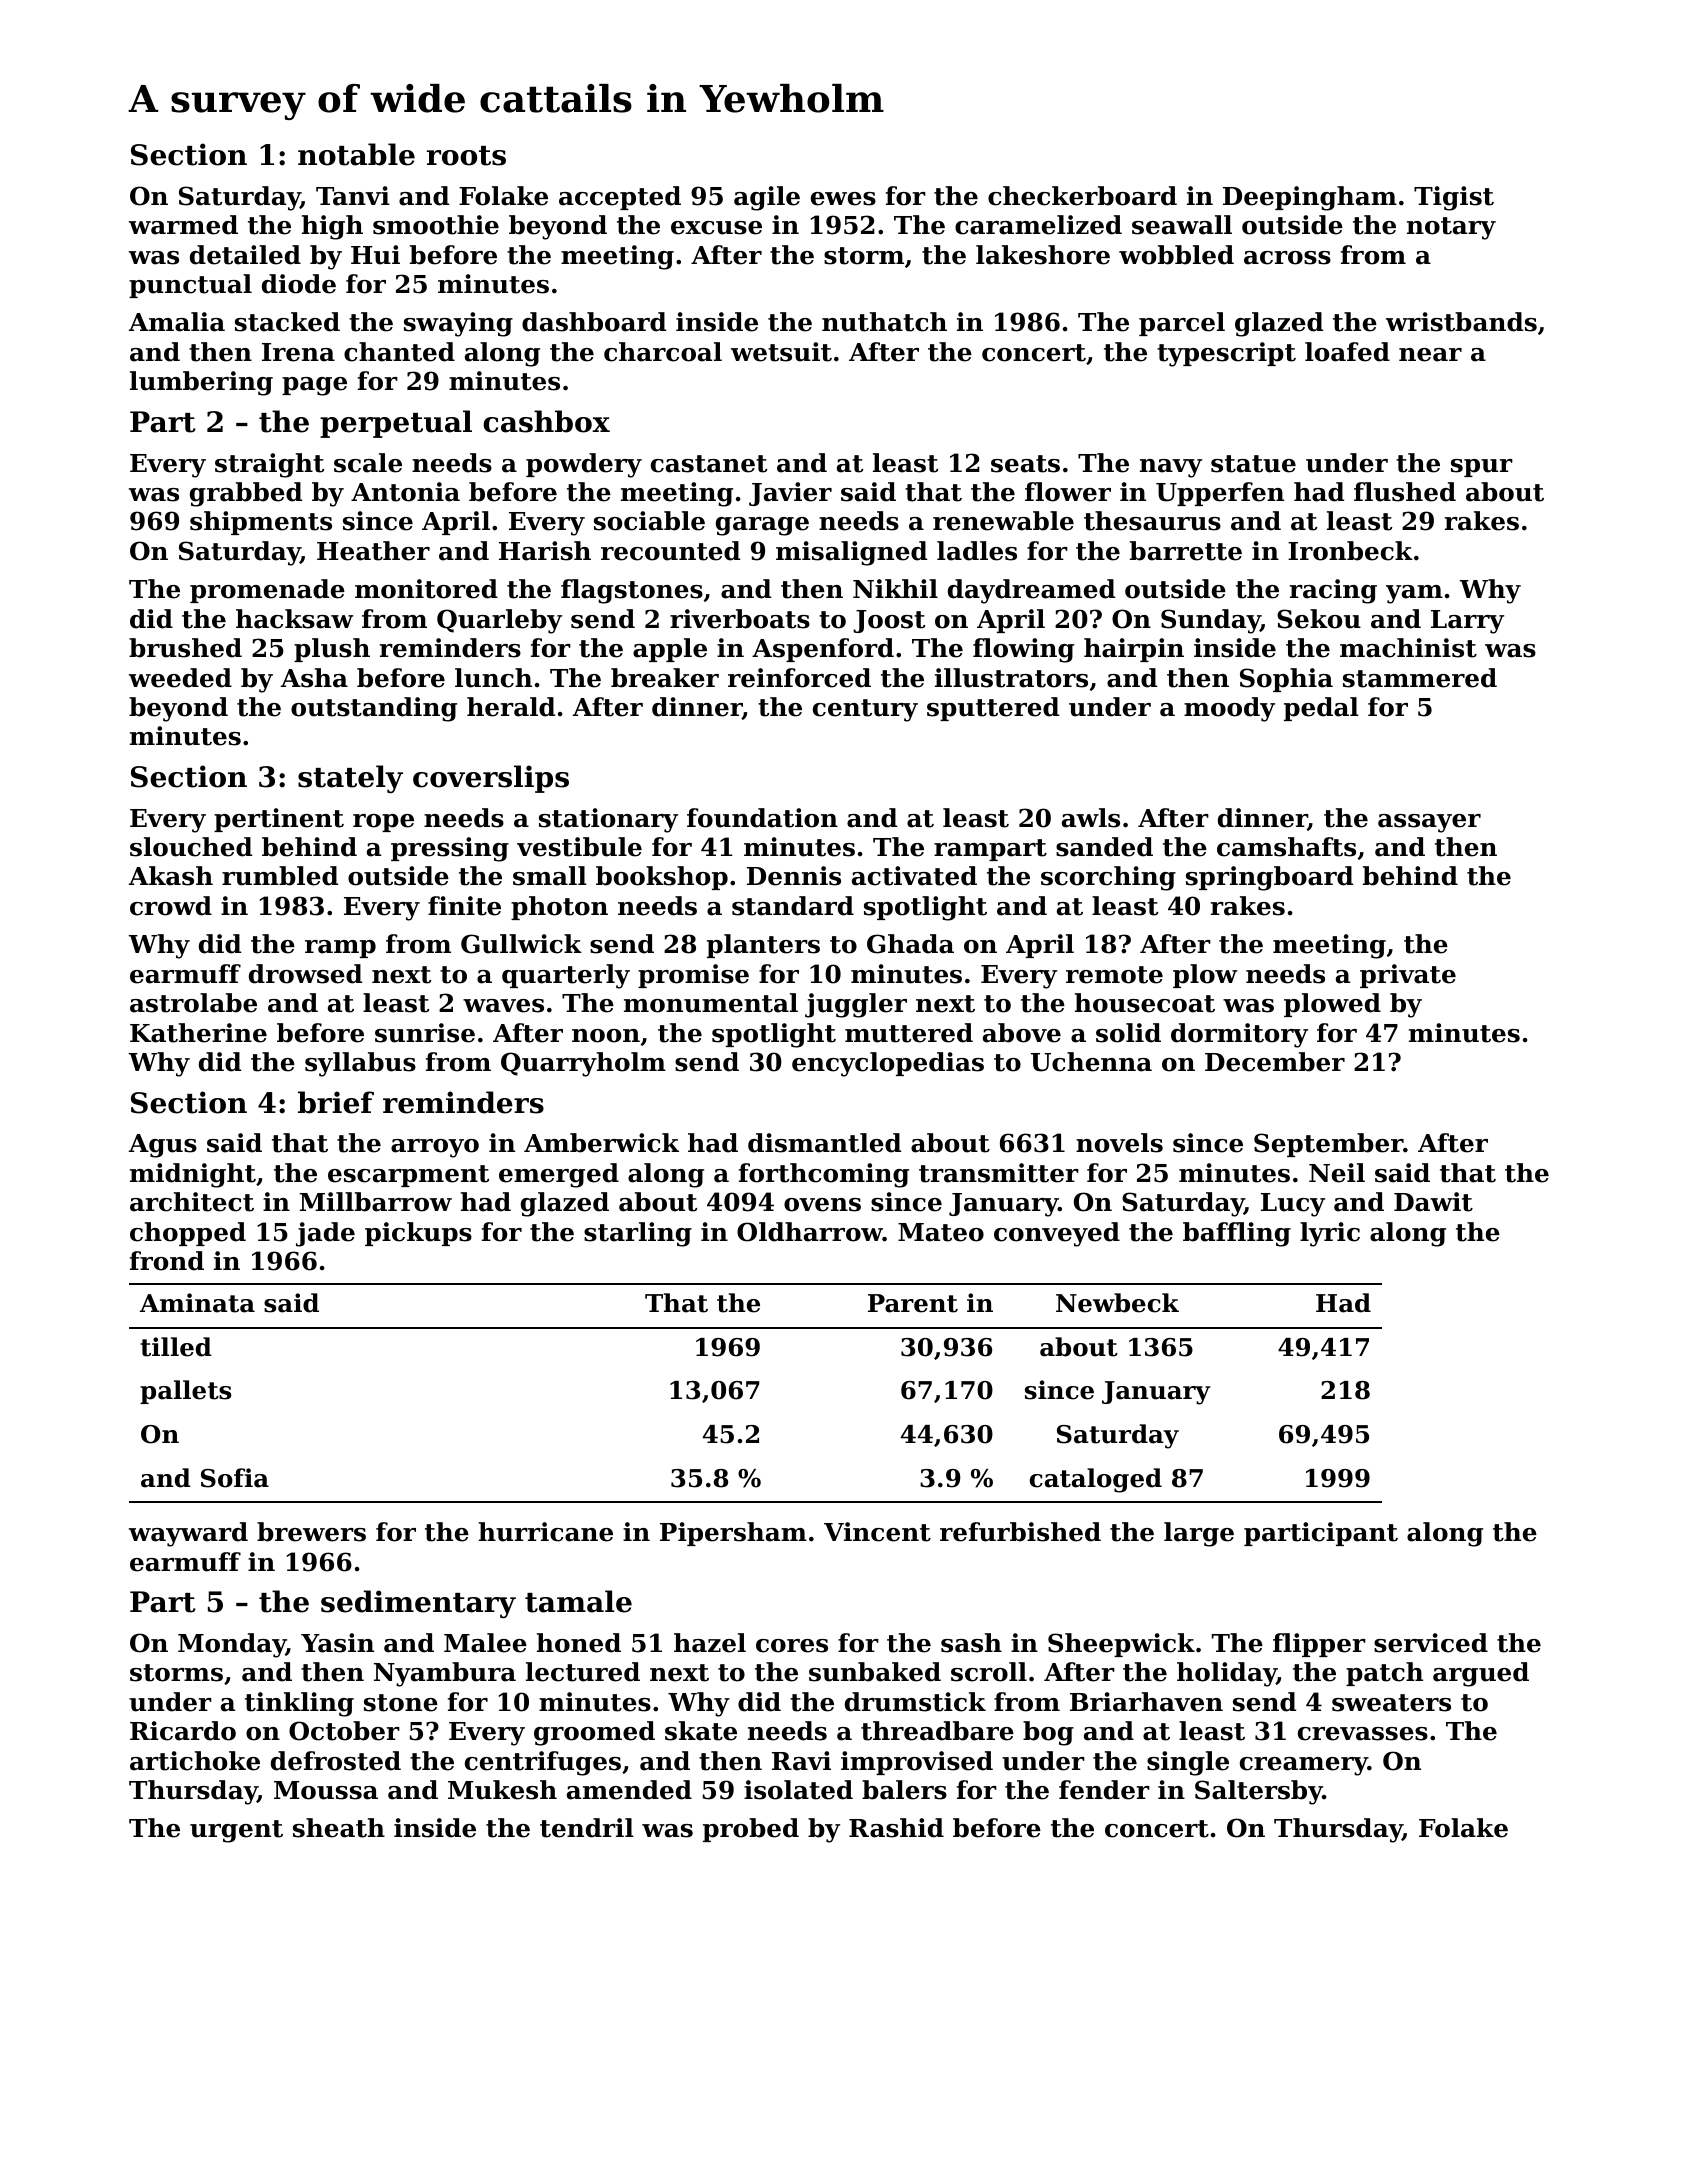 The width and height of the page is (1683, 2178). Describe the element at coordinates (896, 1828) in the page. I see `Rashid` at that location.
